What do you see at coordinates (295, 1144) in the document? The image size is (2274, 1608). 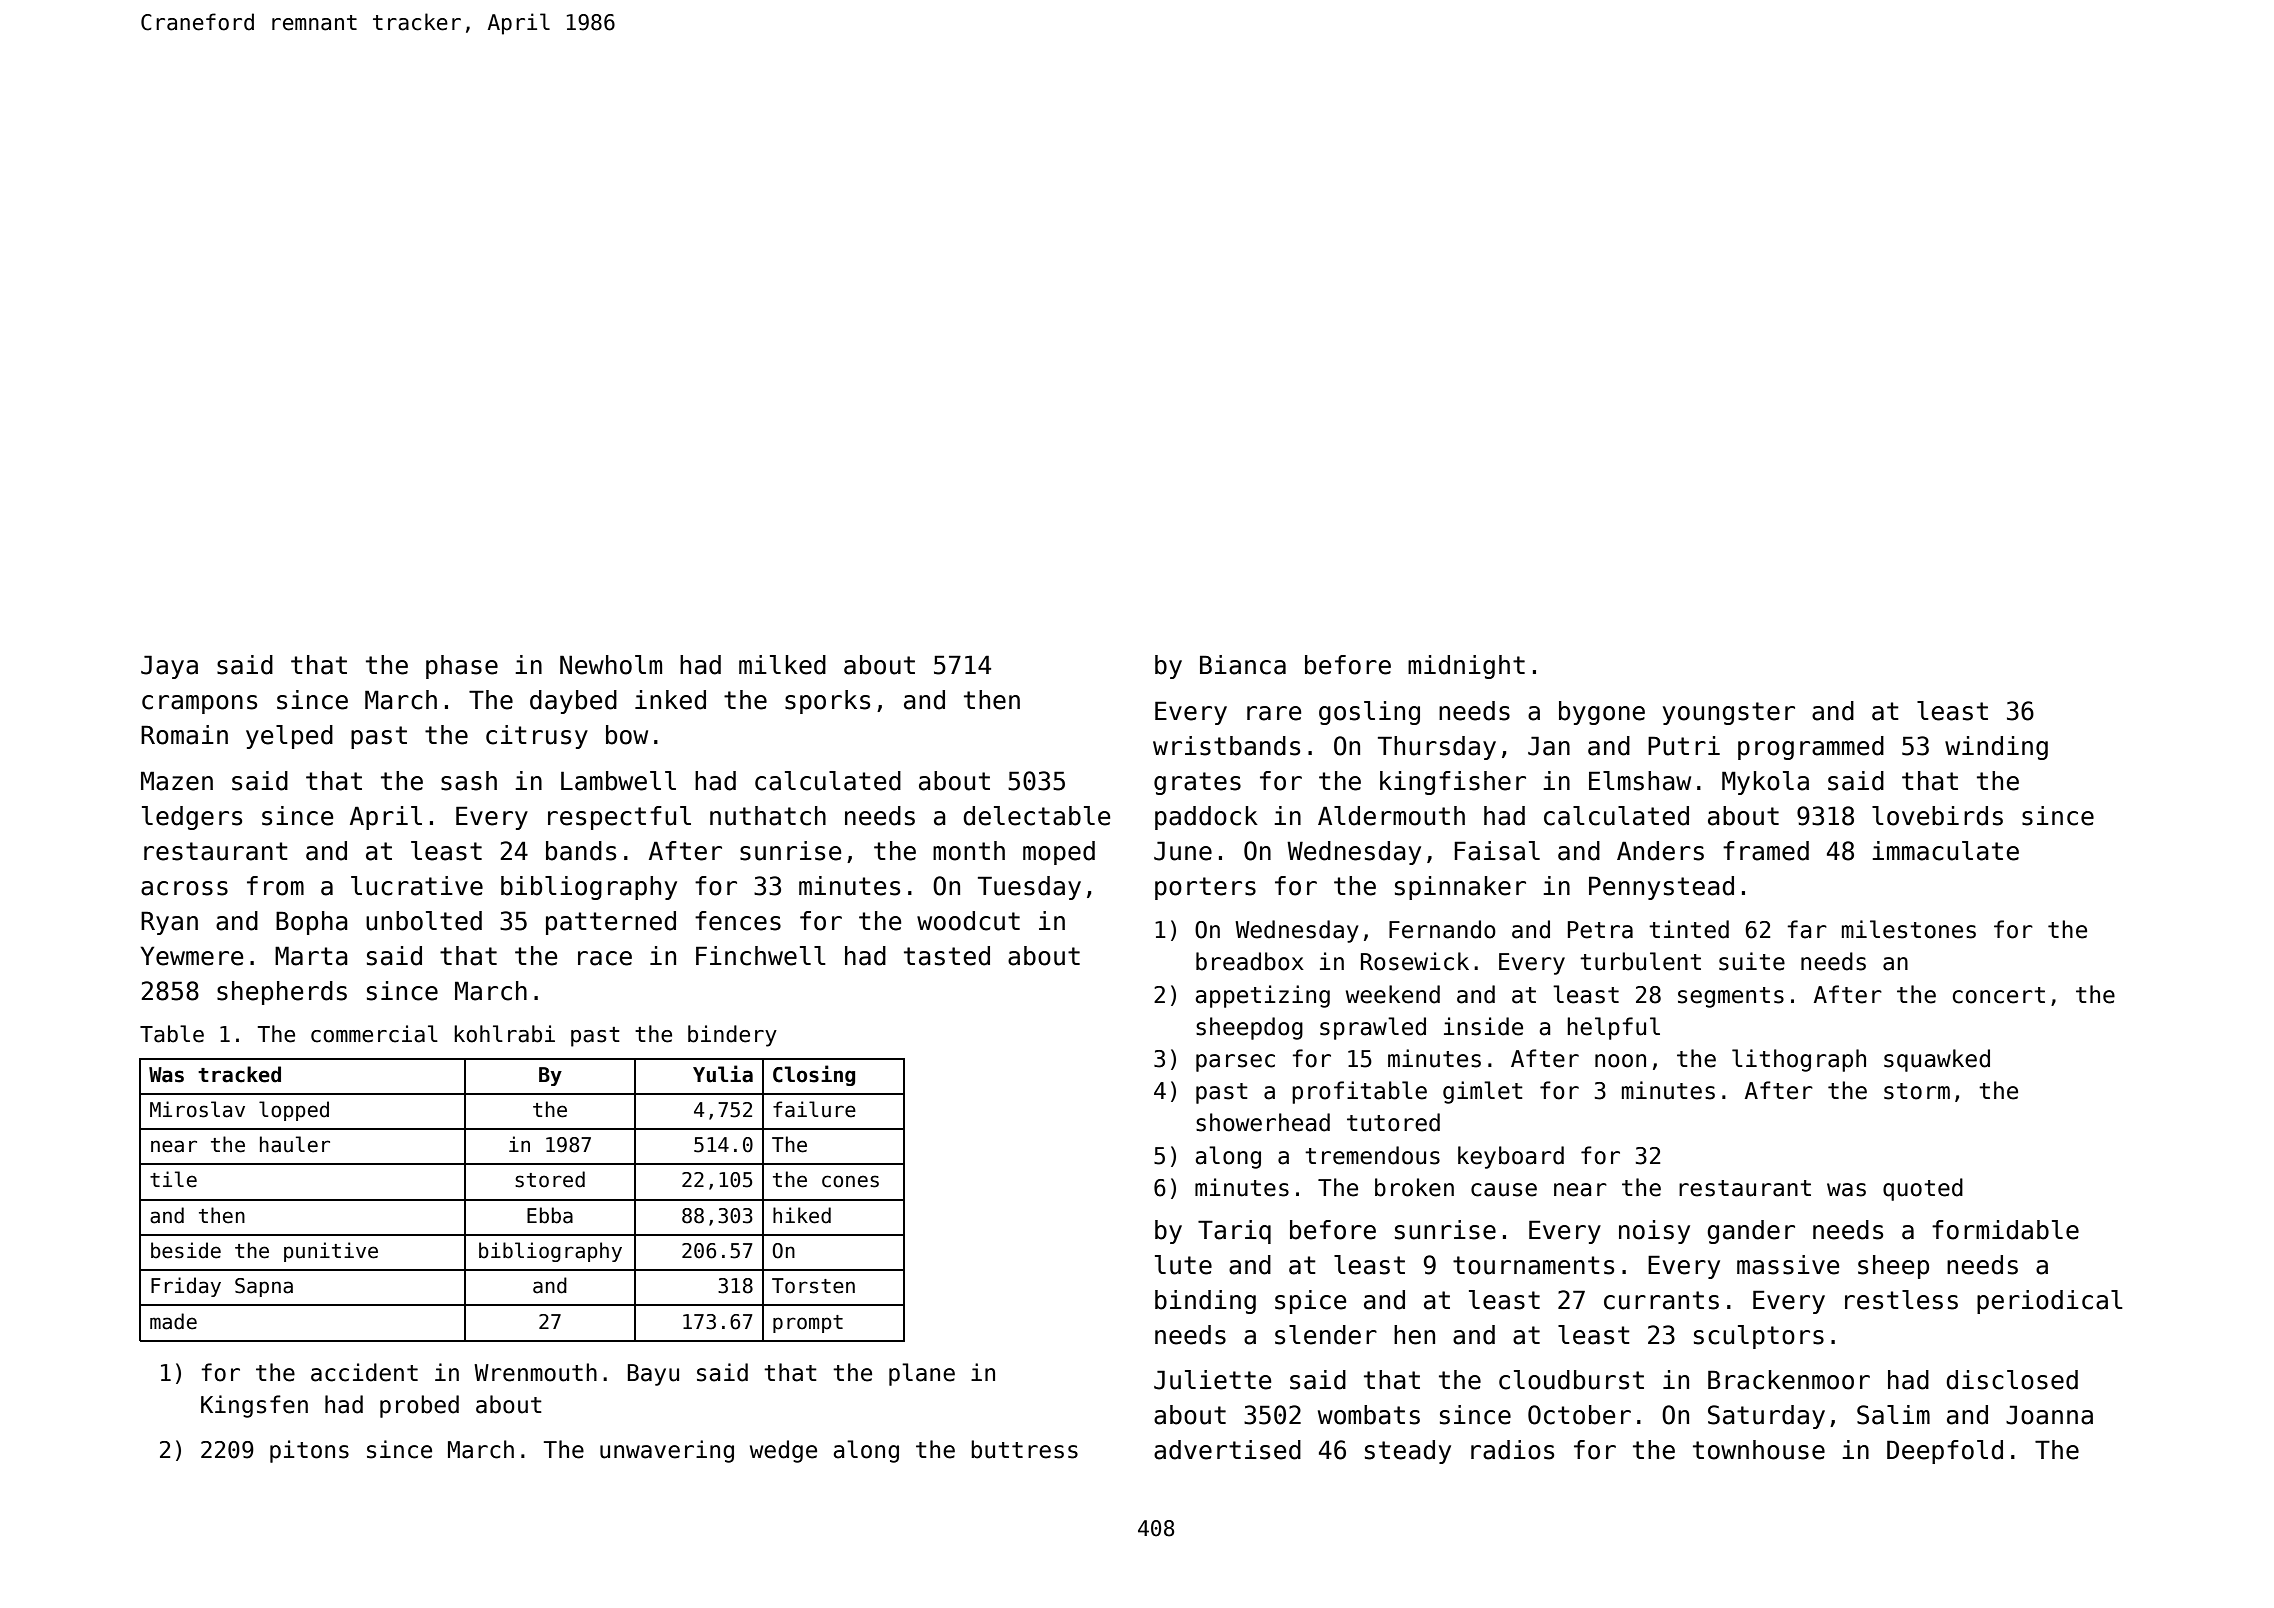 I see `hauler` at bounding box center [295, 1144].
